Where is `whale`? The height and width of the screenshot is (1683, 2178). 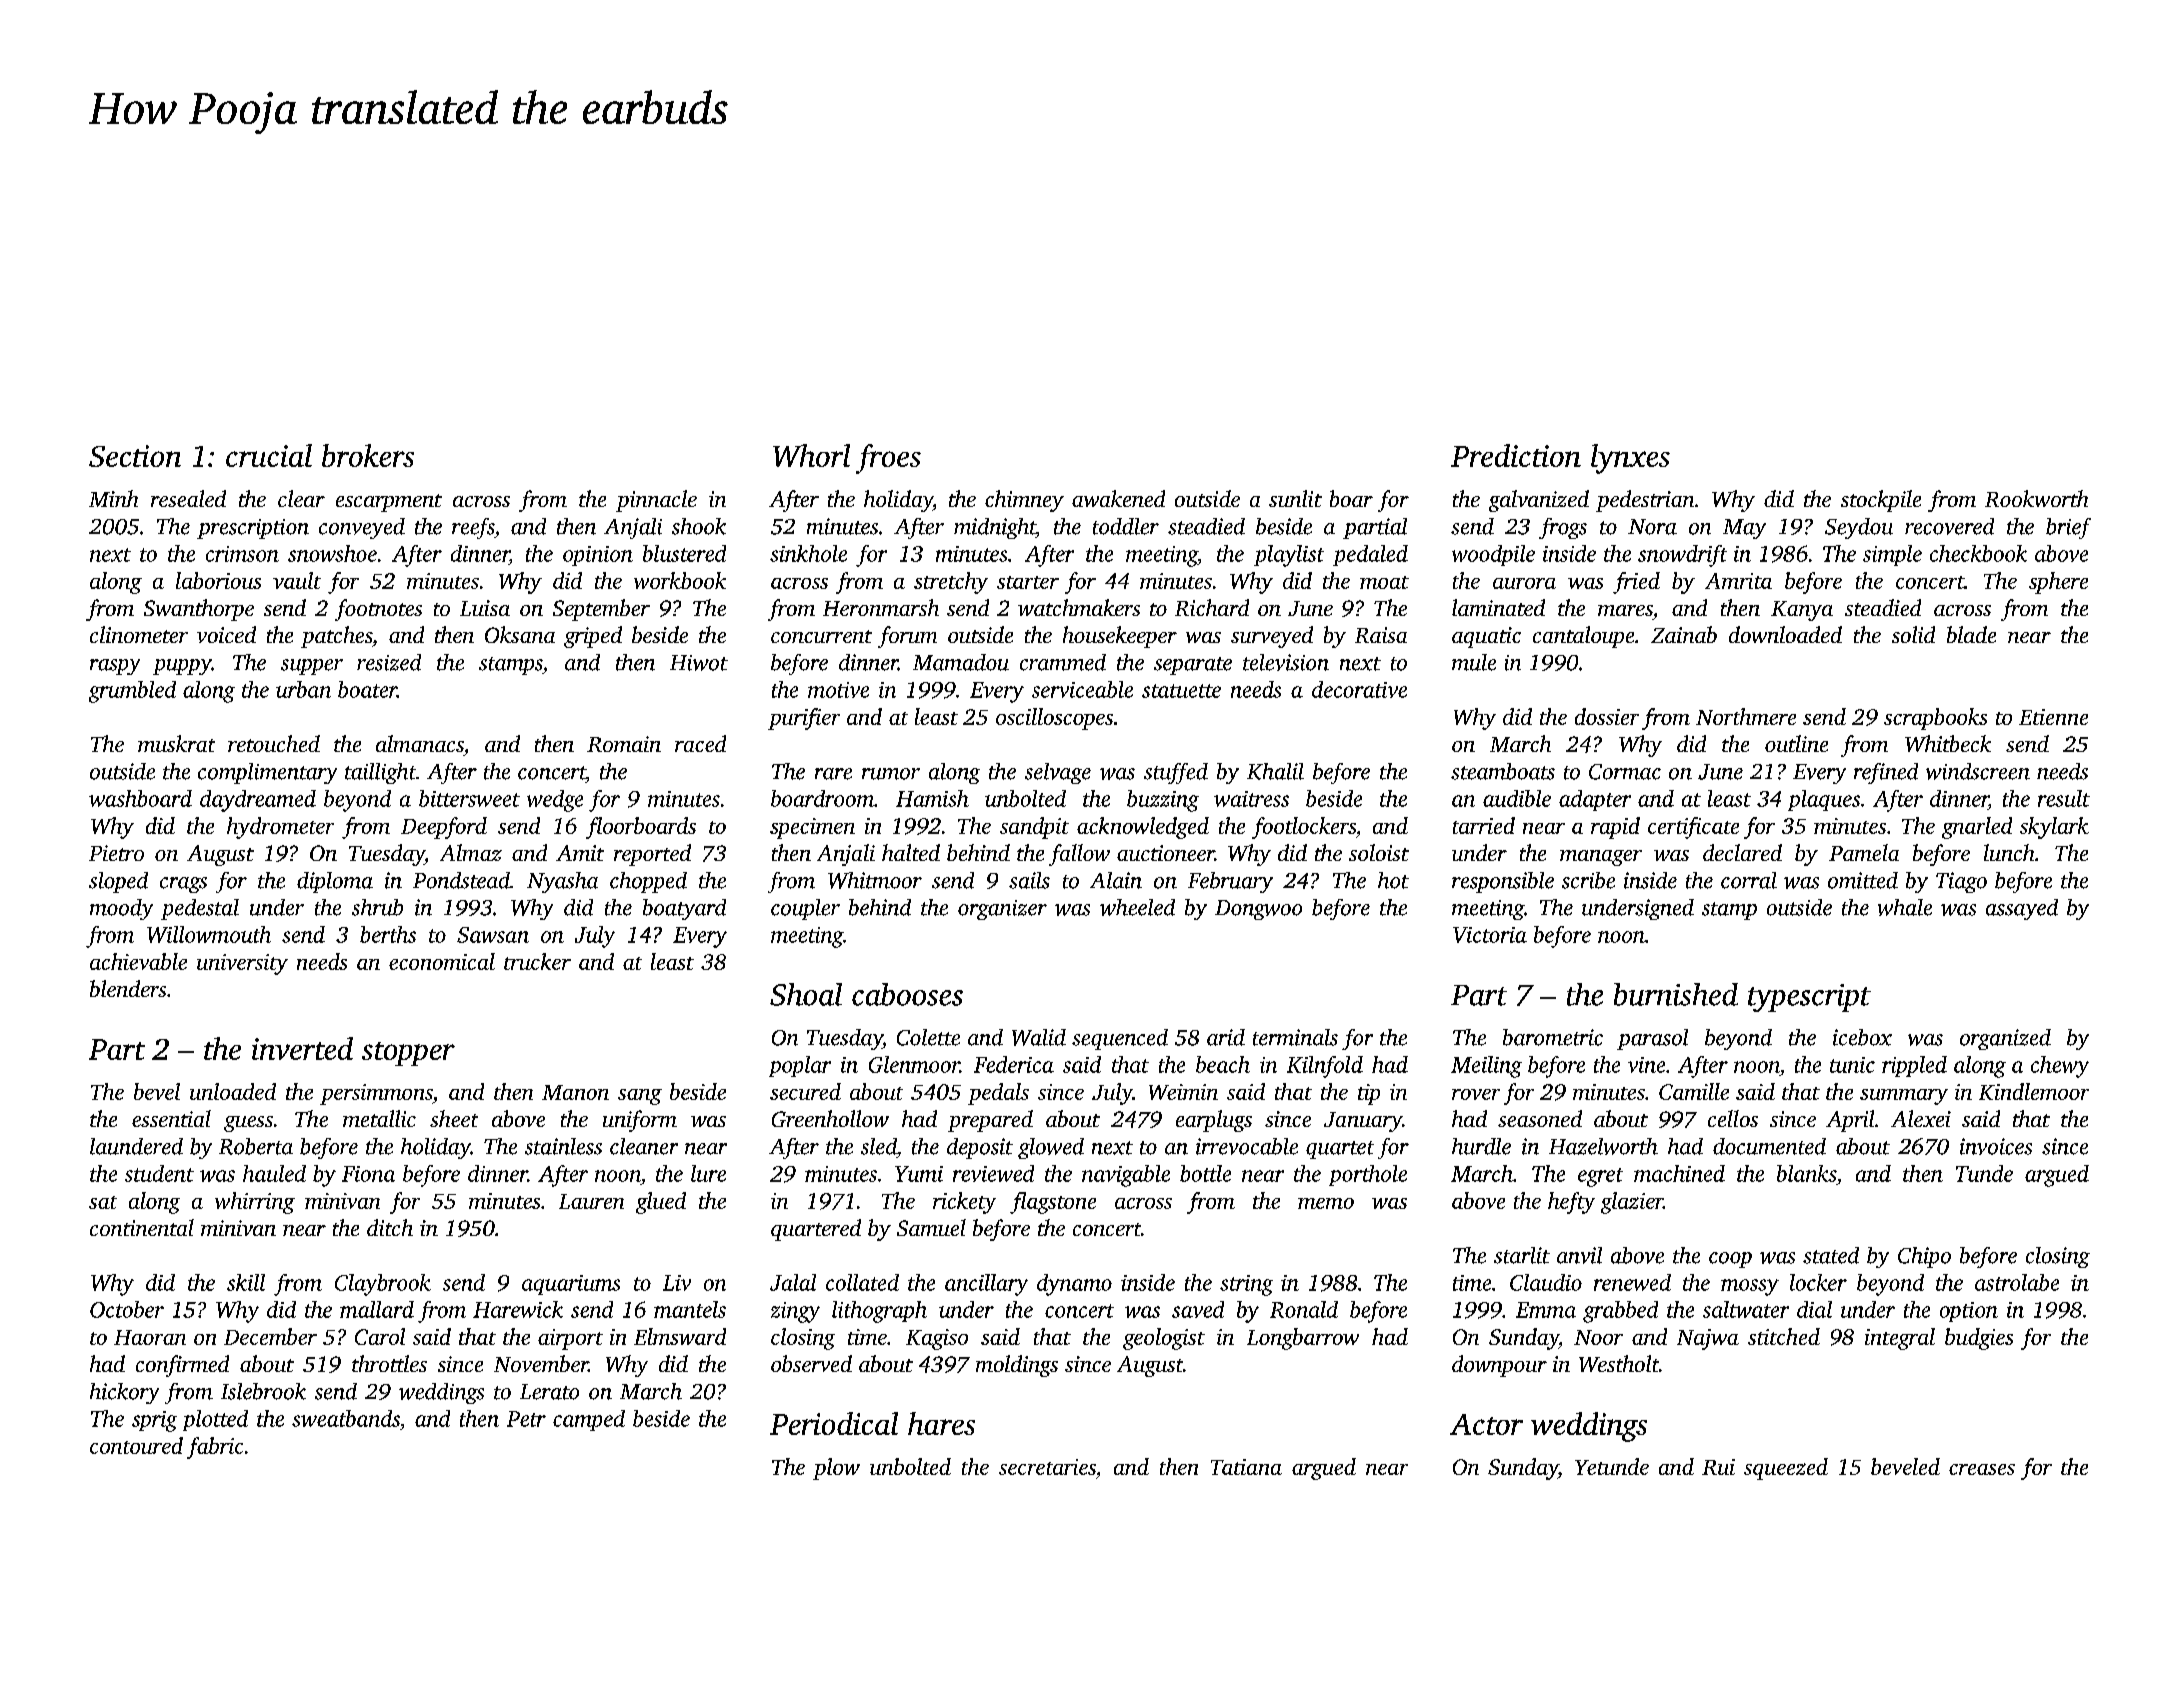
whale is located at coordinates (1905, 907).
